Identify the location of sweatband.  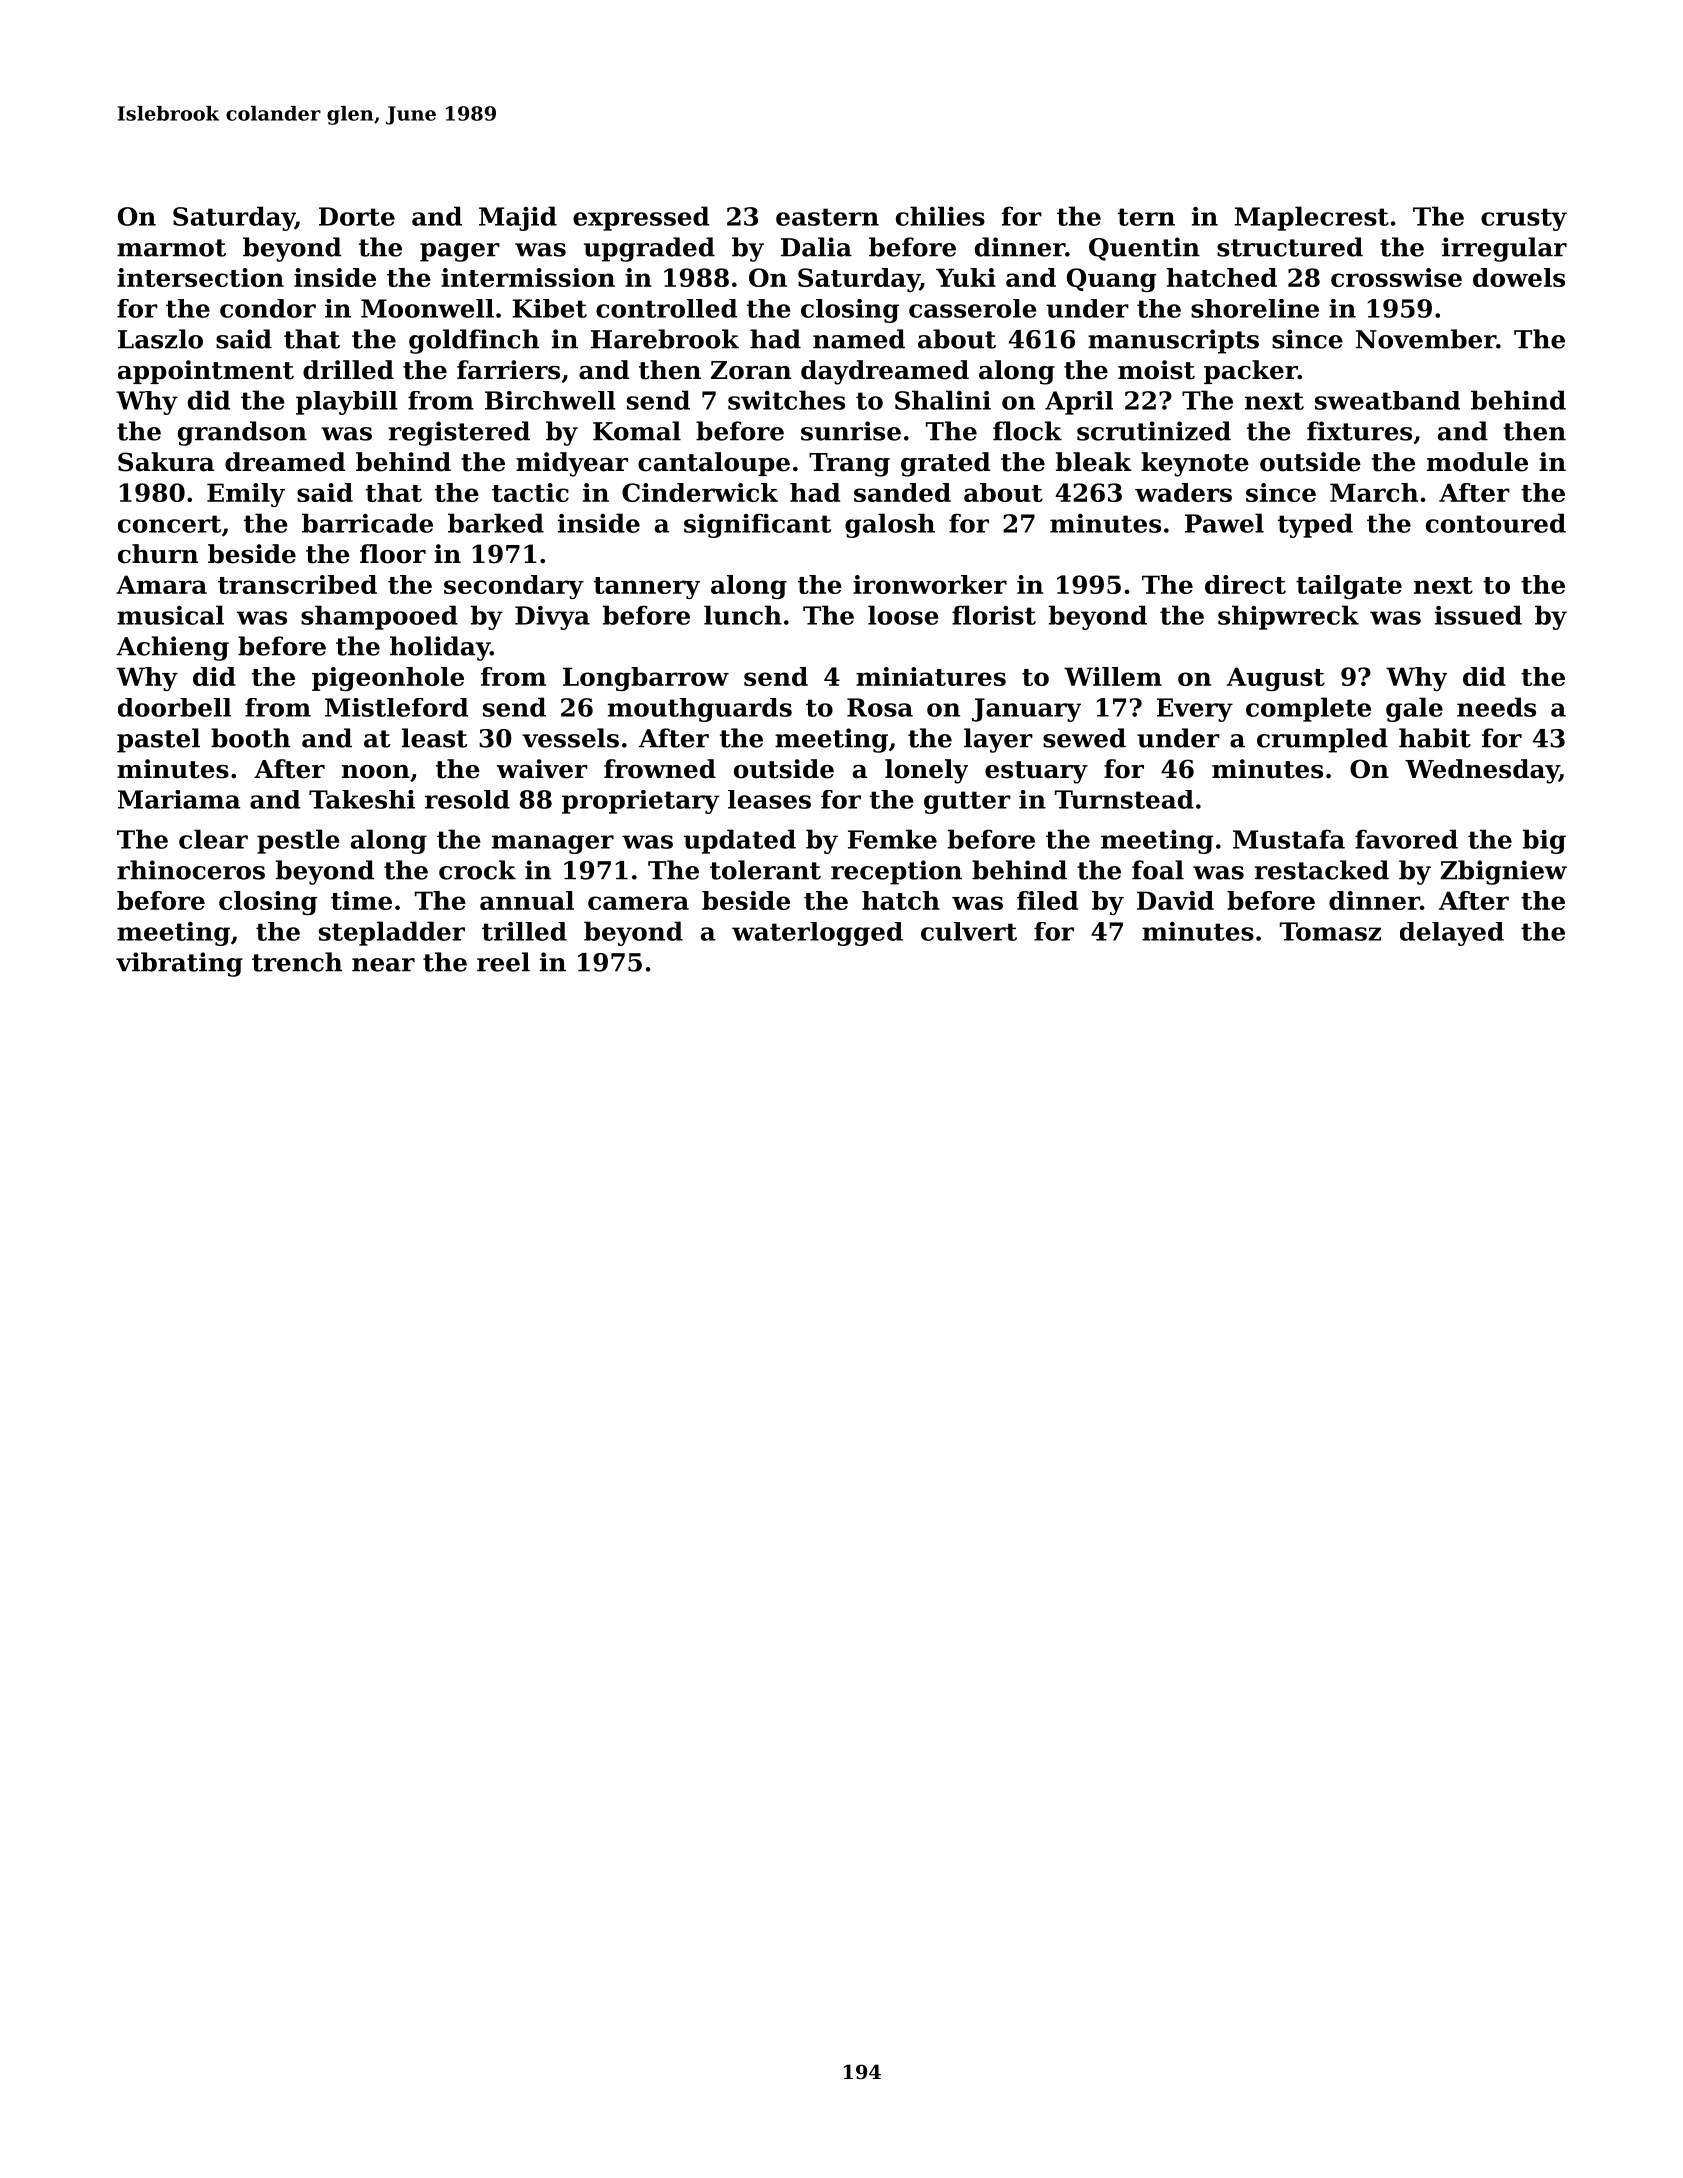
(1387, 400).
